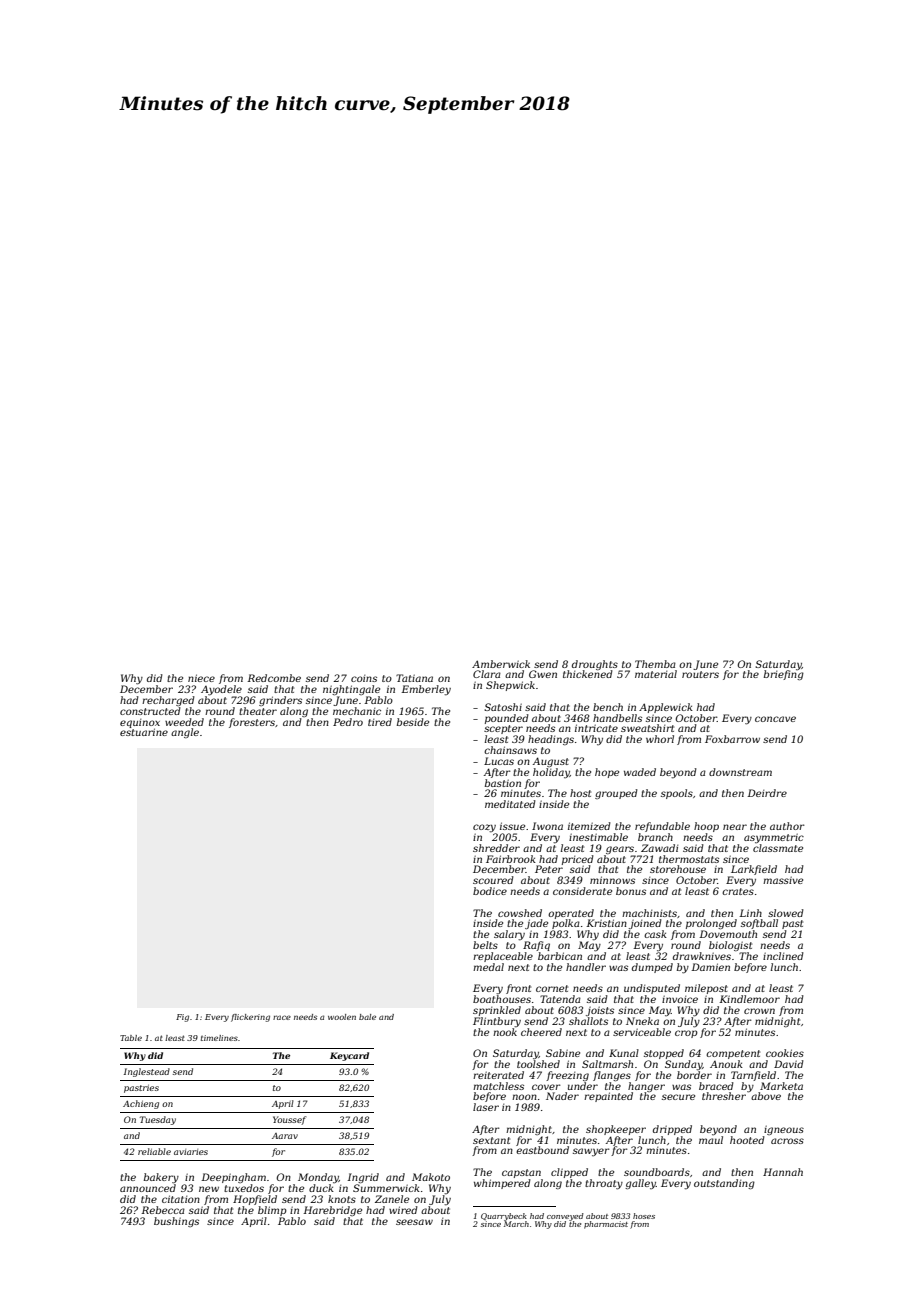  Describe the element at coordinates (349, 1056) in the screenshot. I see `Keycard` at that location.
